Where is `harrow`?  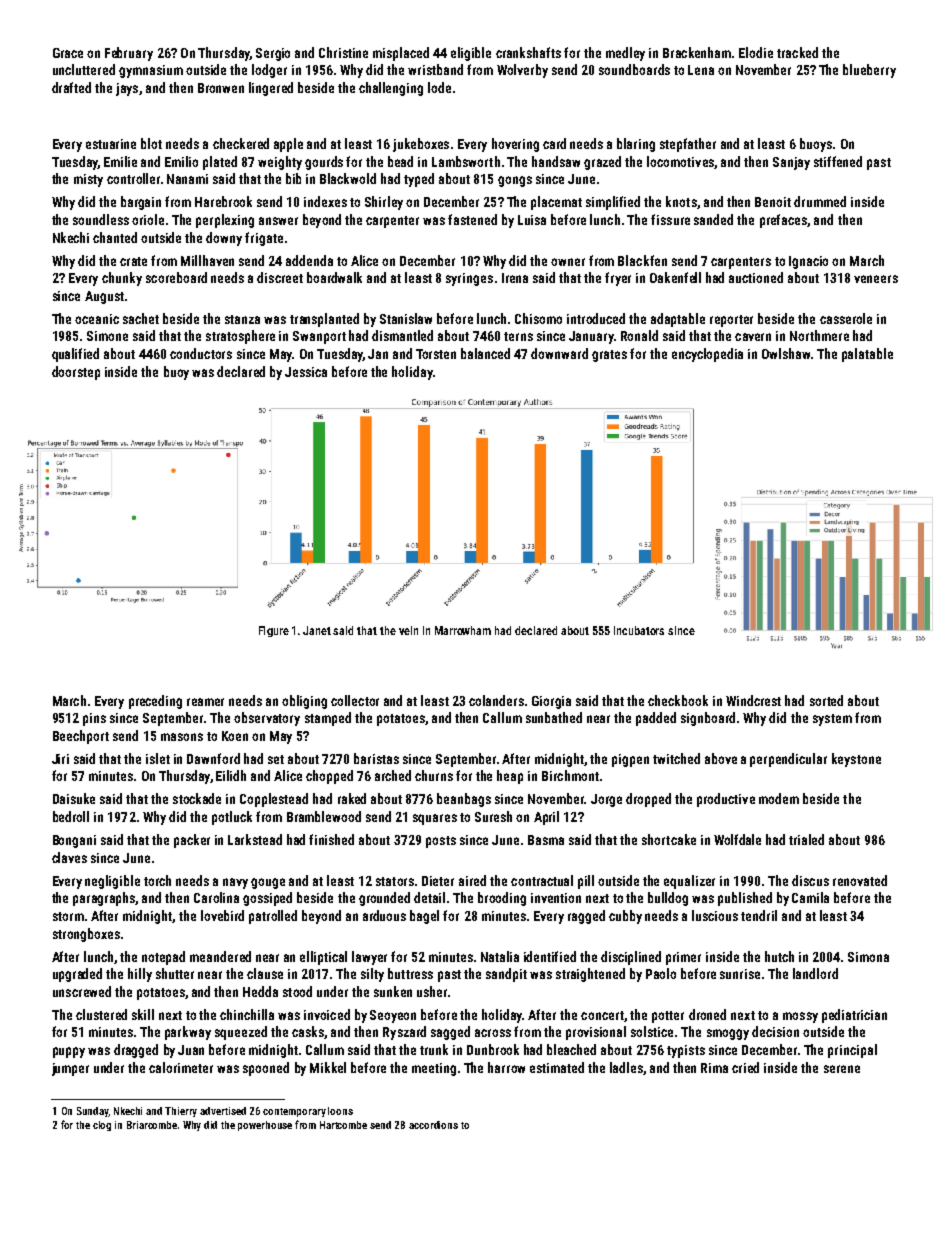
harrow is located at coordinates (506, 1067).
